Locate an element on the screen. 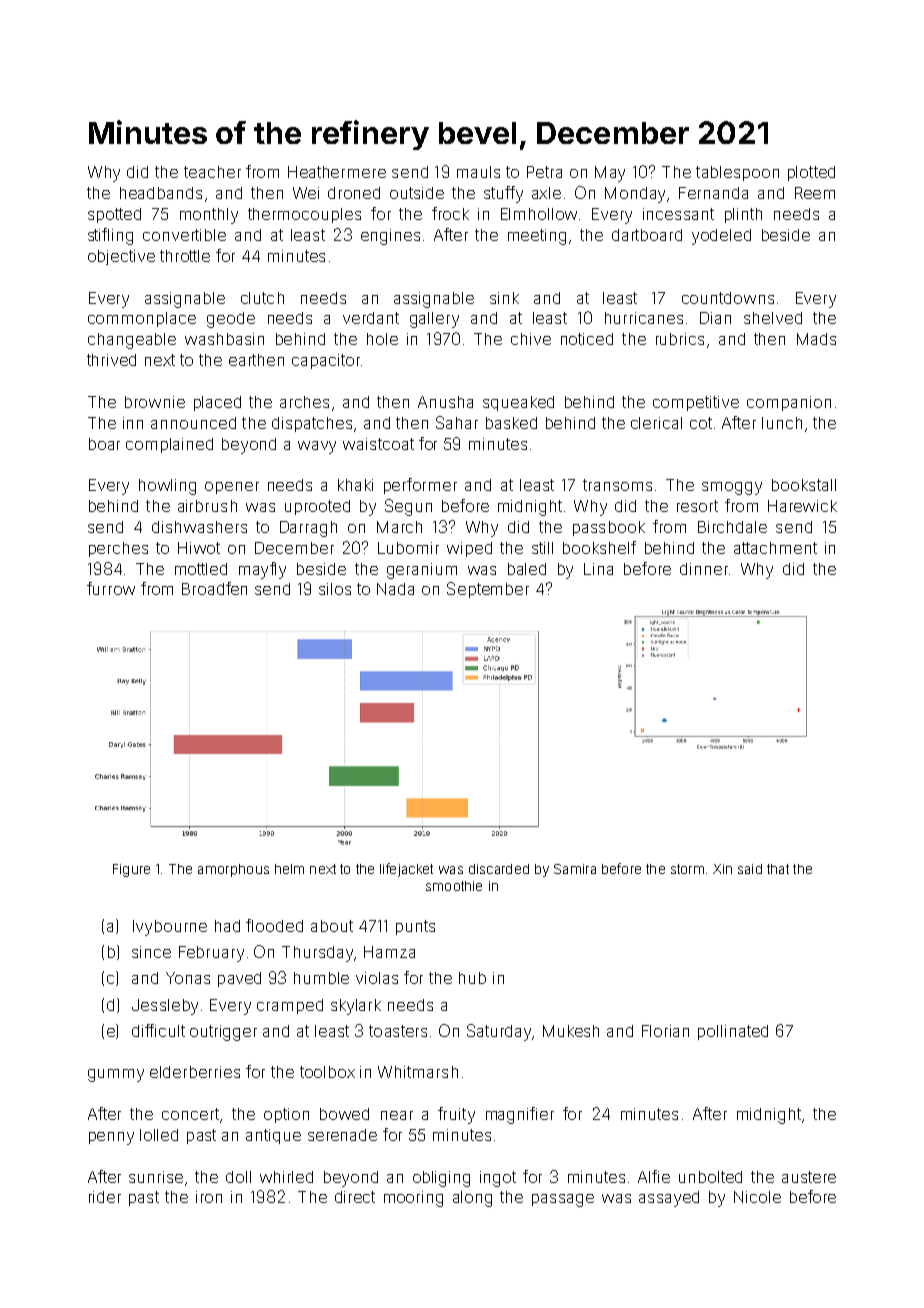  outside is located at coordinates (417, 193).
